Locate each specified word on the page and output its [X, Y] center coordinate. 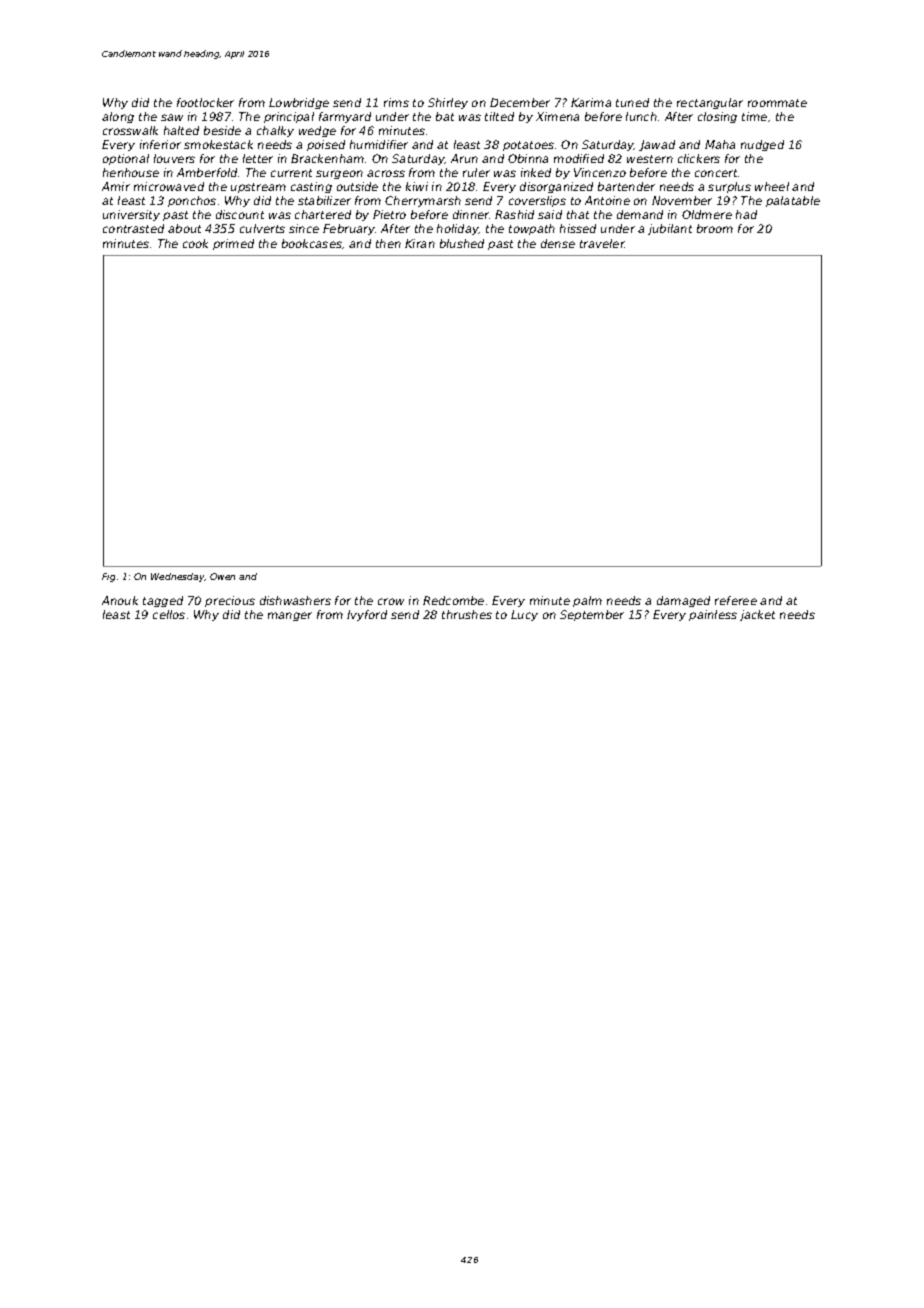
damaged [683, 601]
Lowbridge [299, 103]
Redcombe [453, 600]
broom [715, 228]
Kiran [420, 243]
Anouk [120, 600]
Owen [222, 576]
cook [195, 243]
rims [396, 102]
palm [587, 601]
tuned [632, 102]
